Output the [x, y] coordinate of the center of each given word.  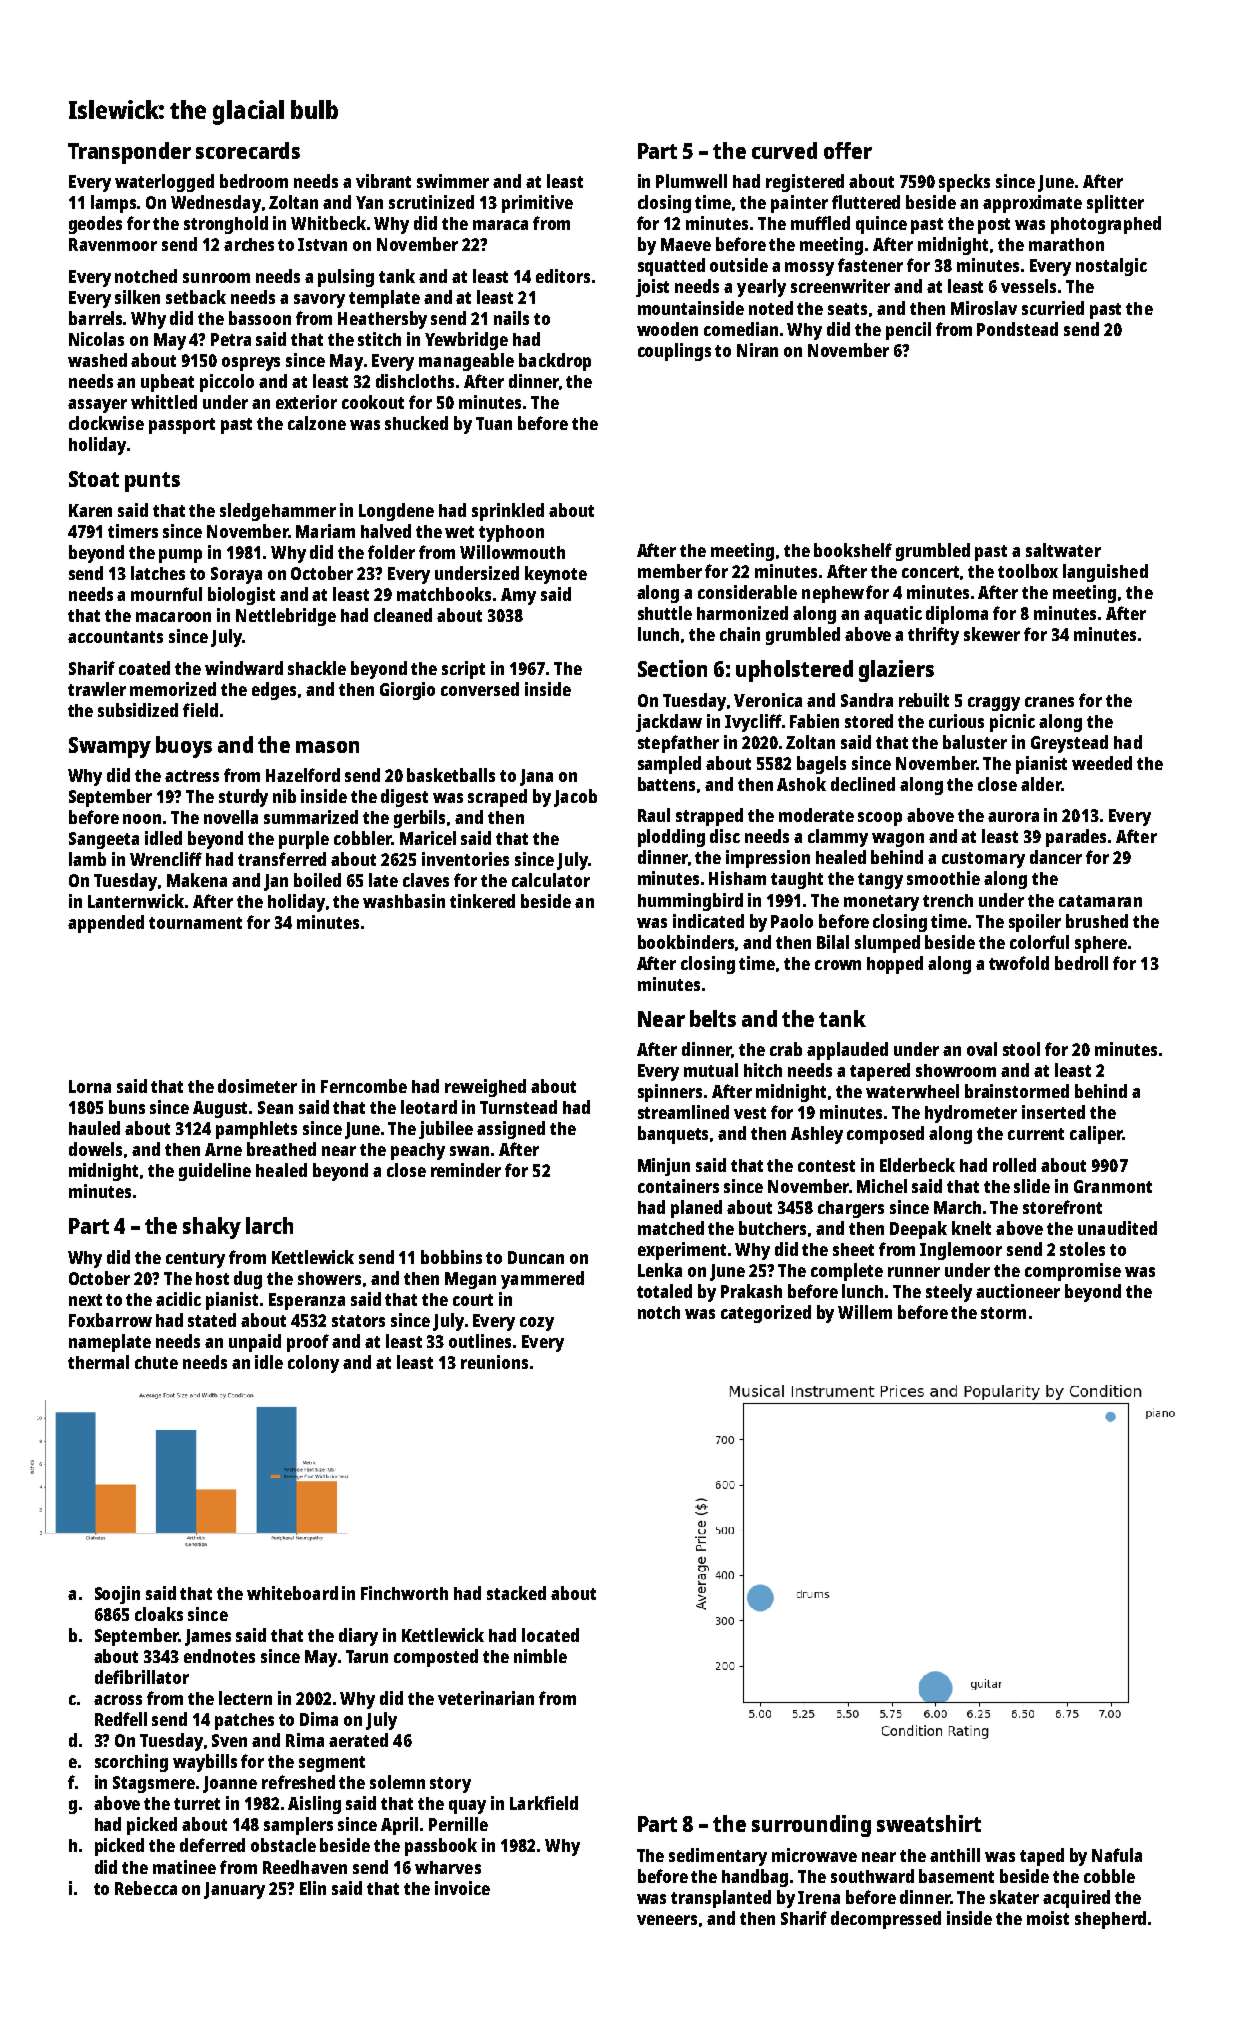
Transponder [129, 153]
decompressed [886, 1920]
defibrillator [142, 1677]
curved [784, 150]
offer [848, 150]
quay [467, 1807]
